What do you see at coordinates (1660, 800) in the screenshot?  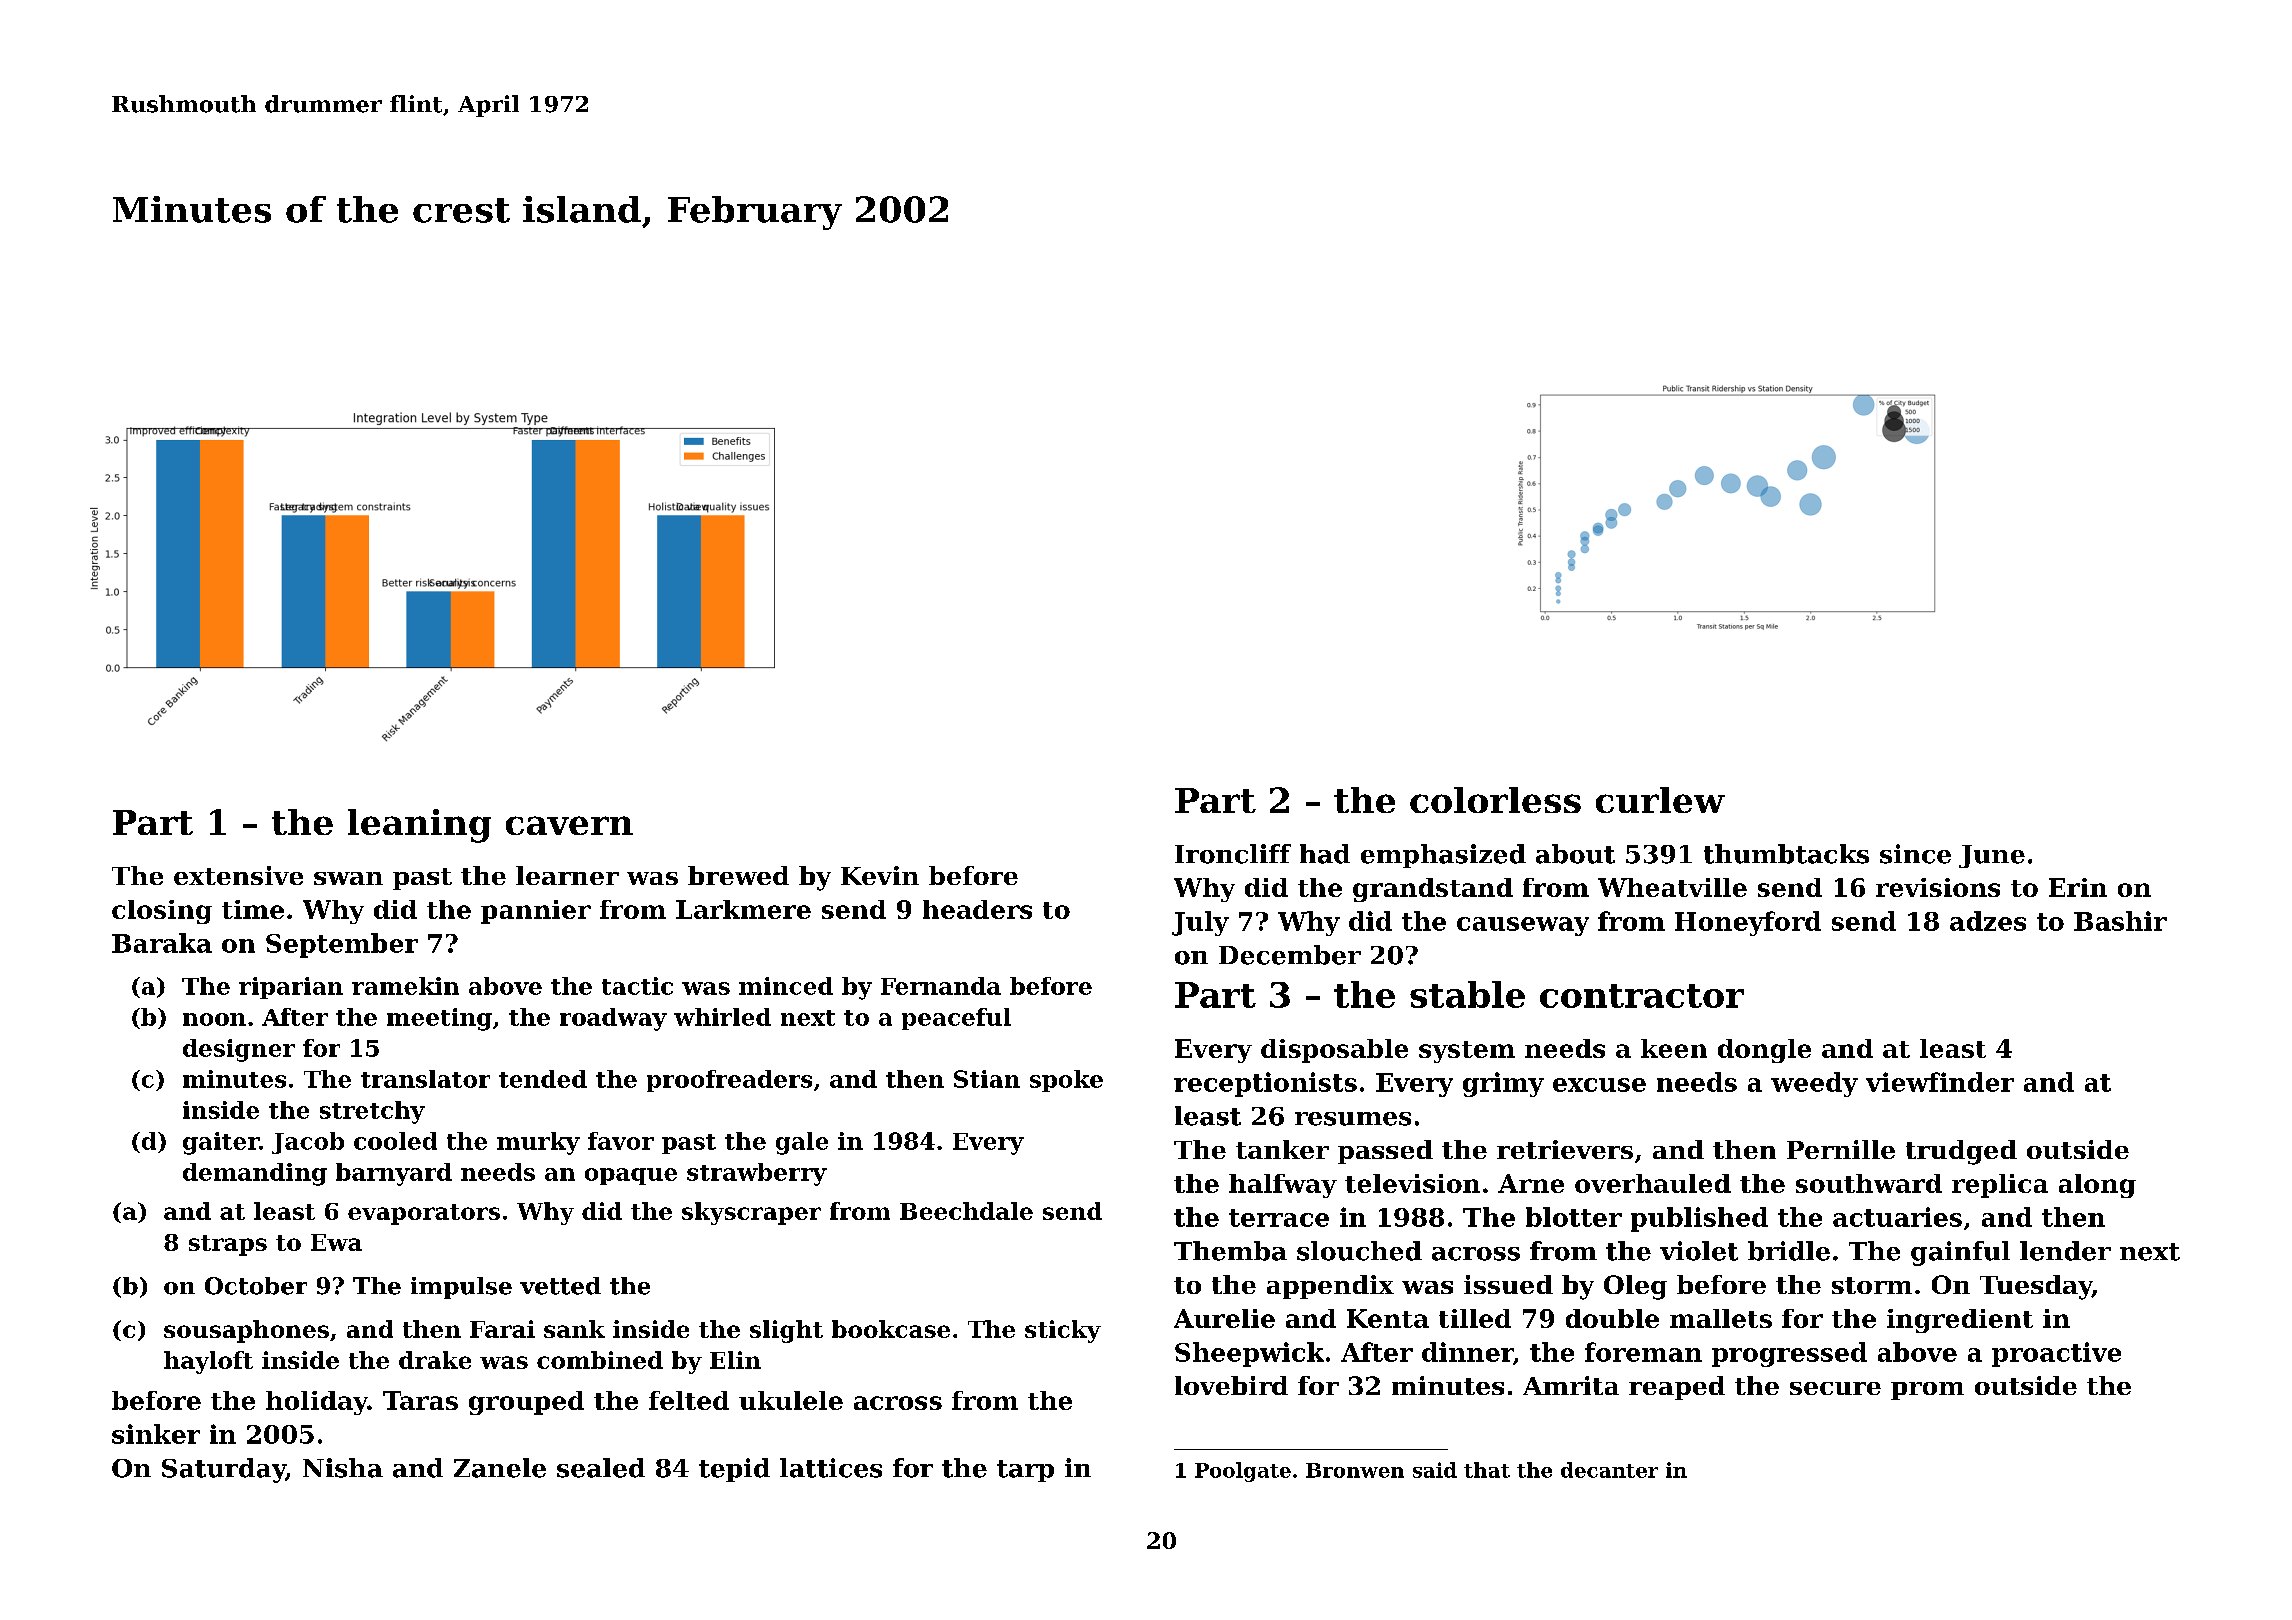 I see `curlew` at bounding box center [1660, 800].
